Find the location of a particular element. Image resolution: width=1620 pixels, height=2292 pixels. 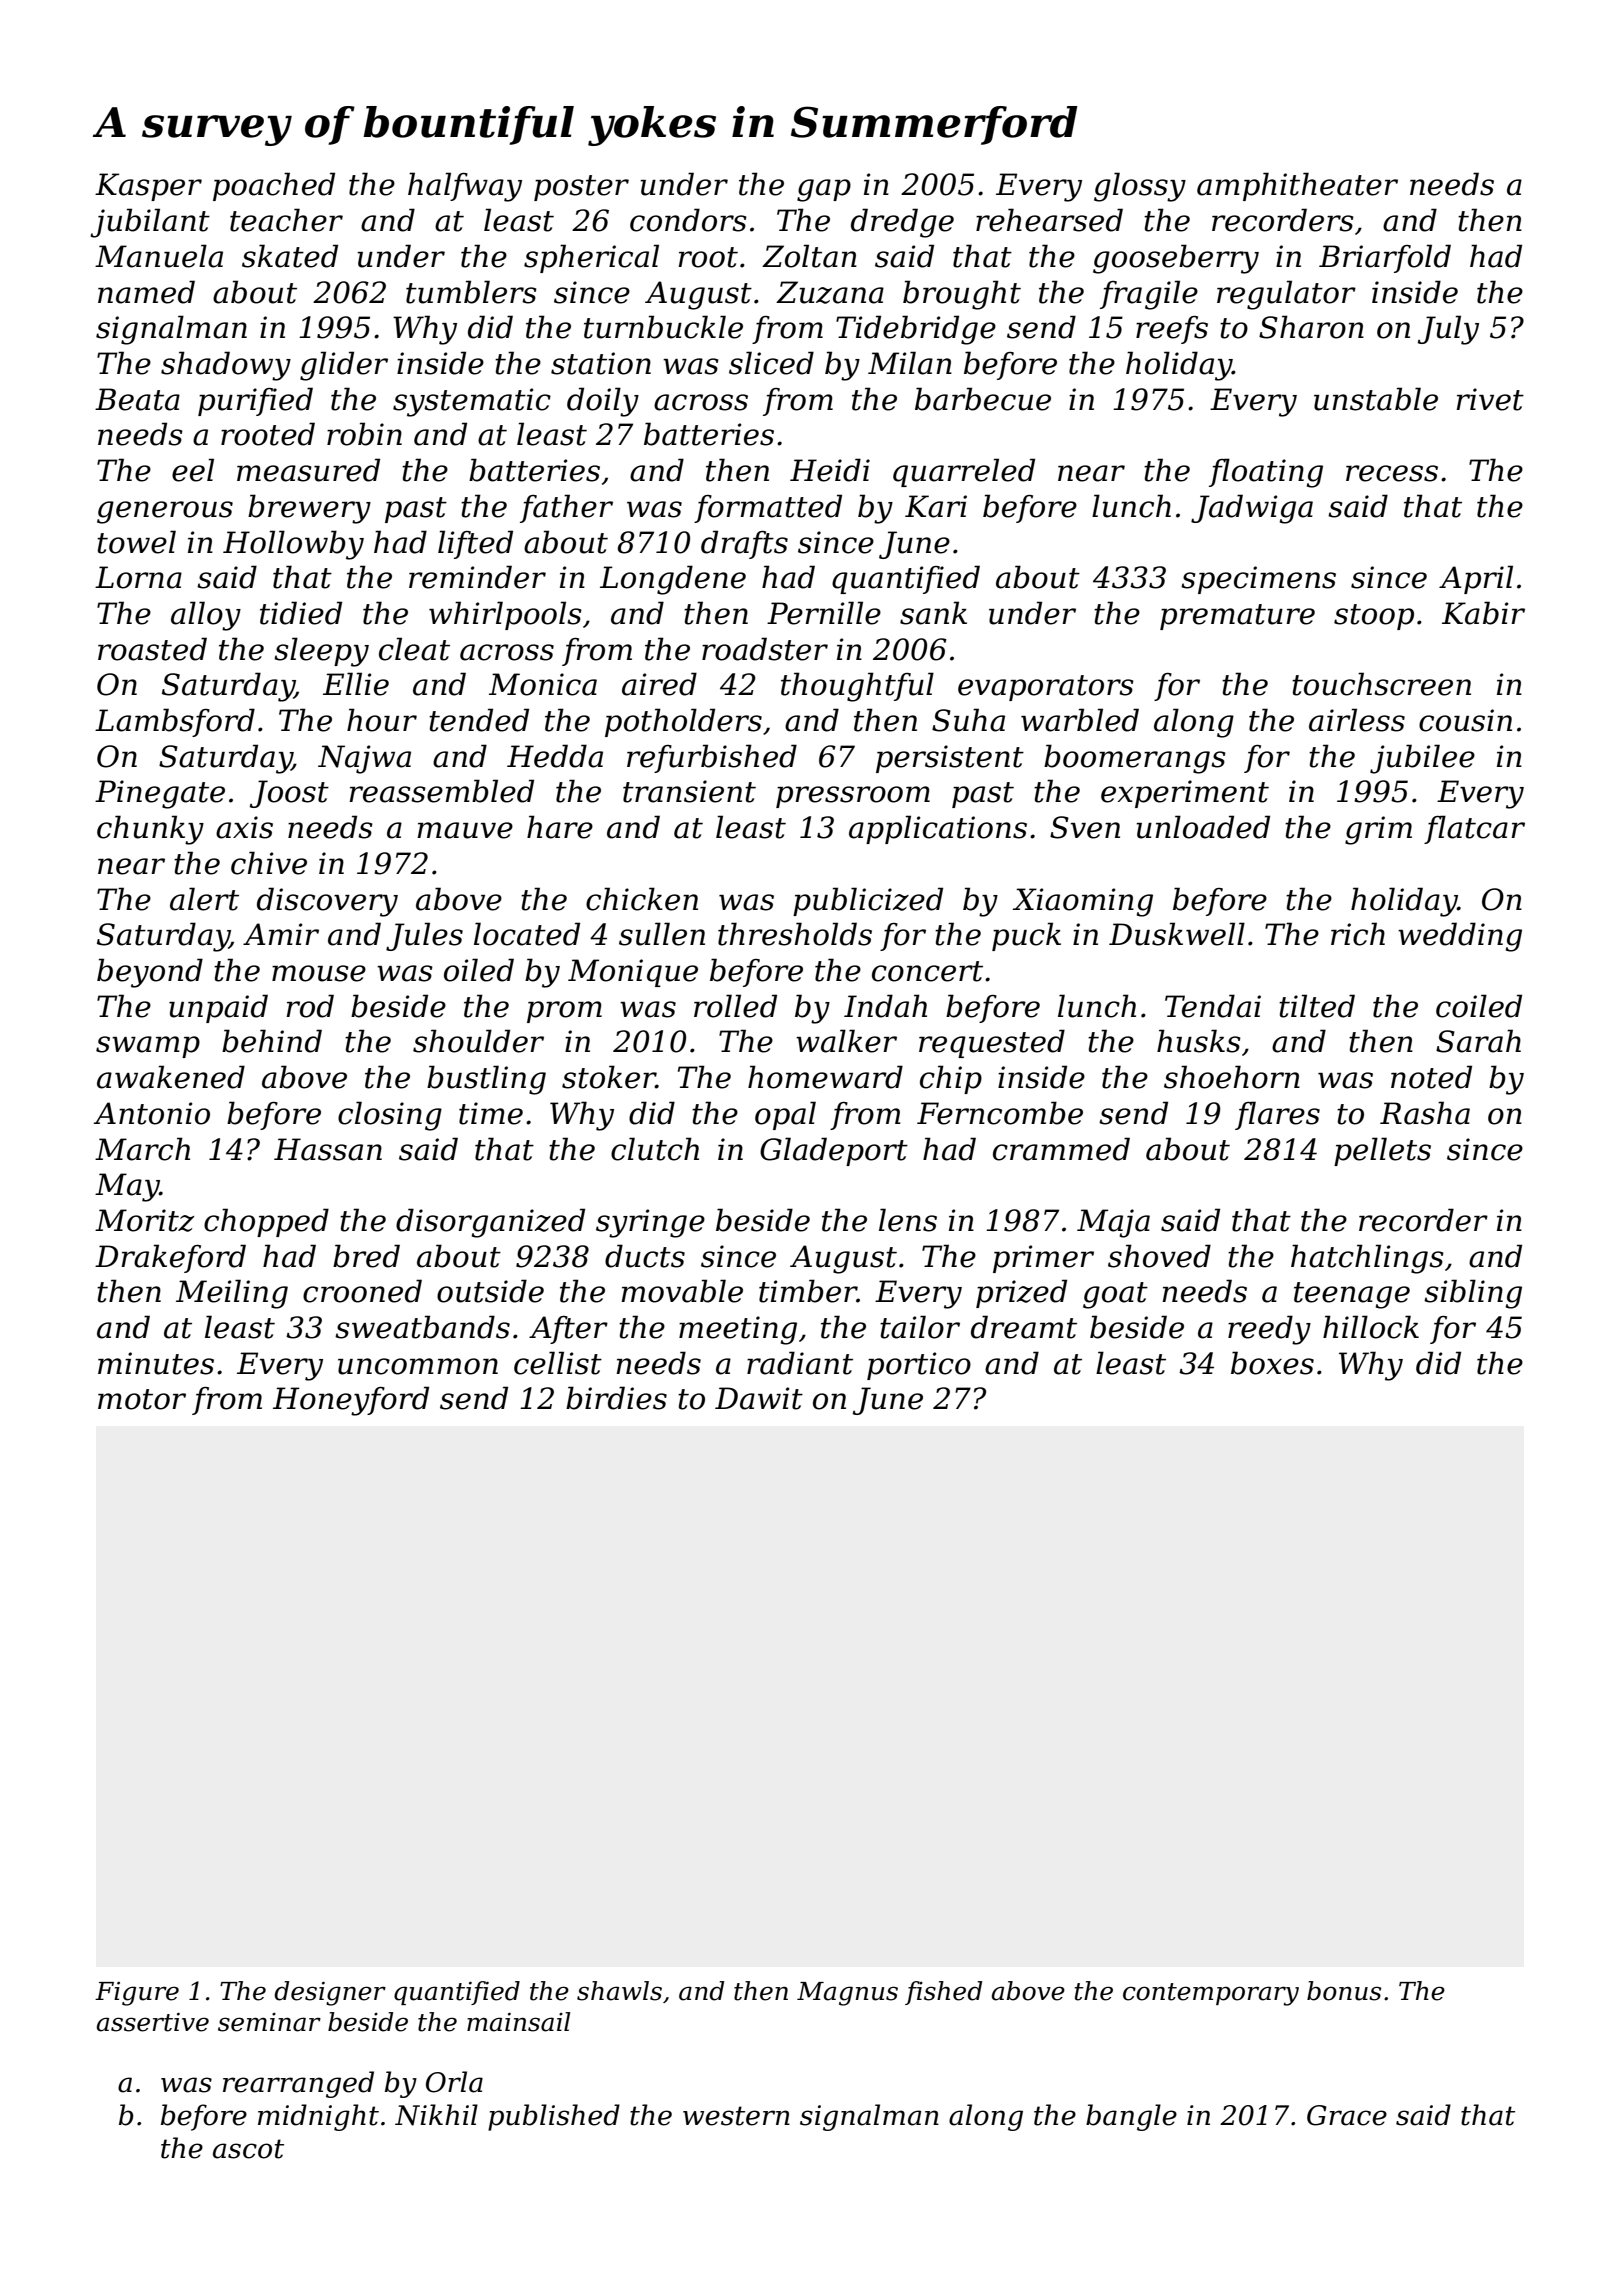

Drakeford is located at coordinates (170, 1258).
